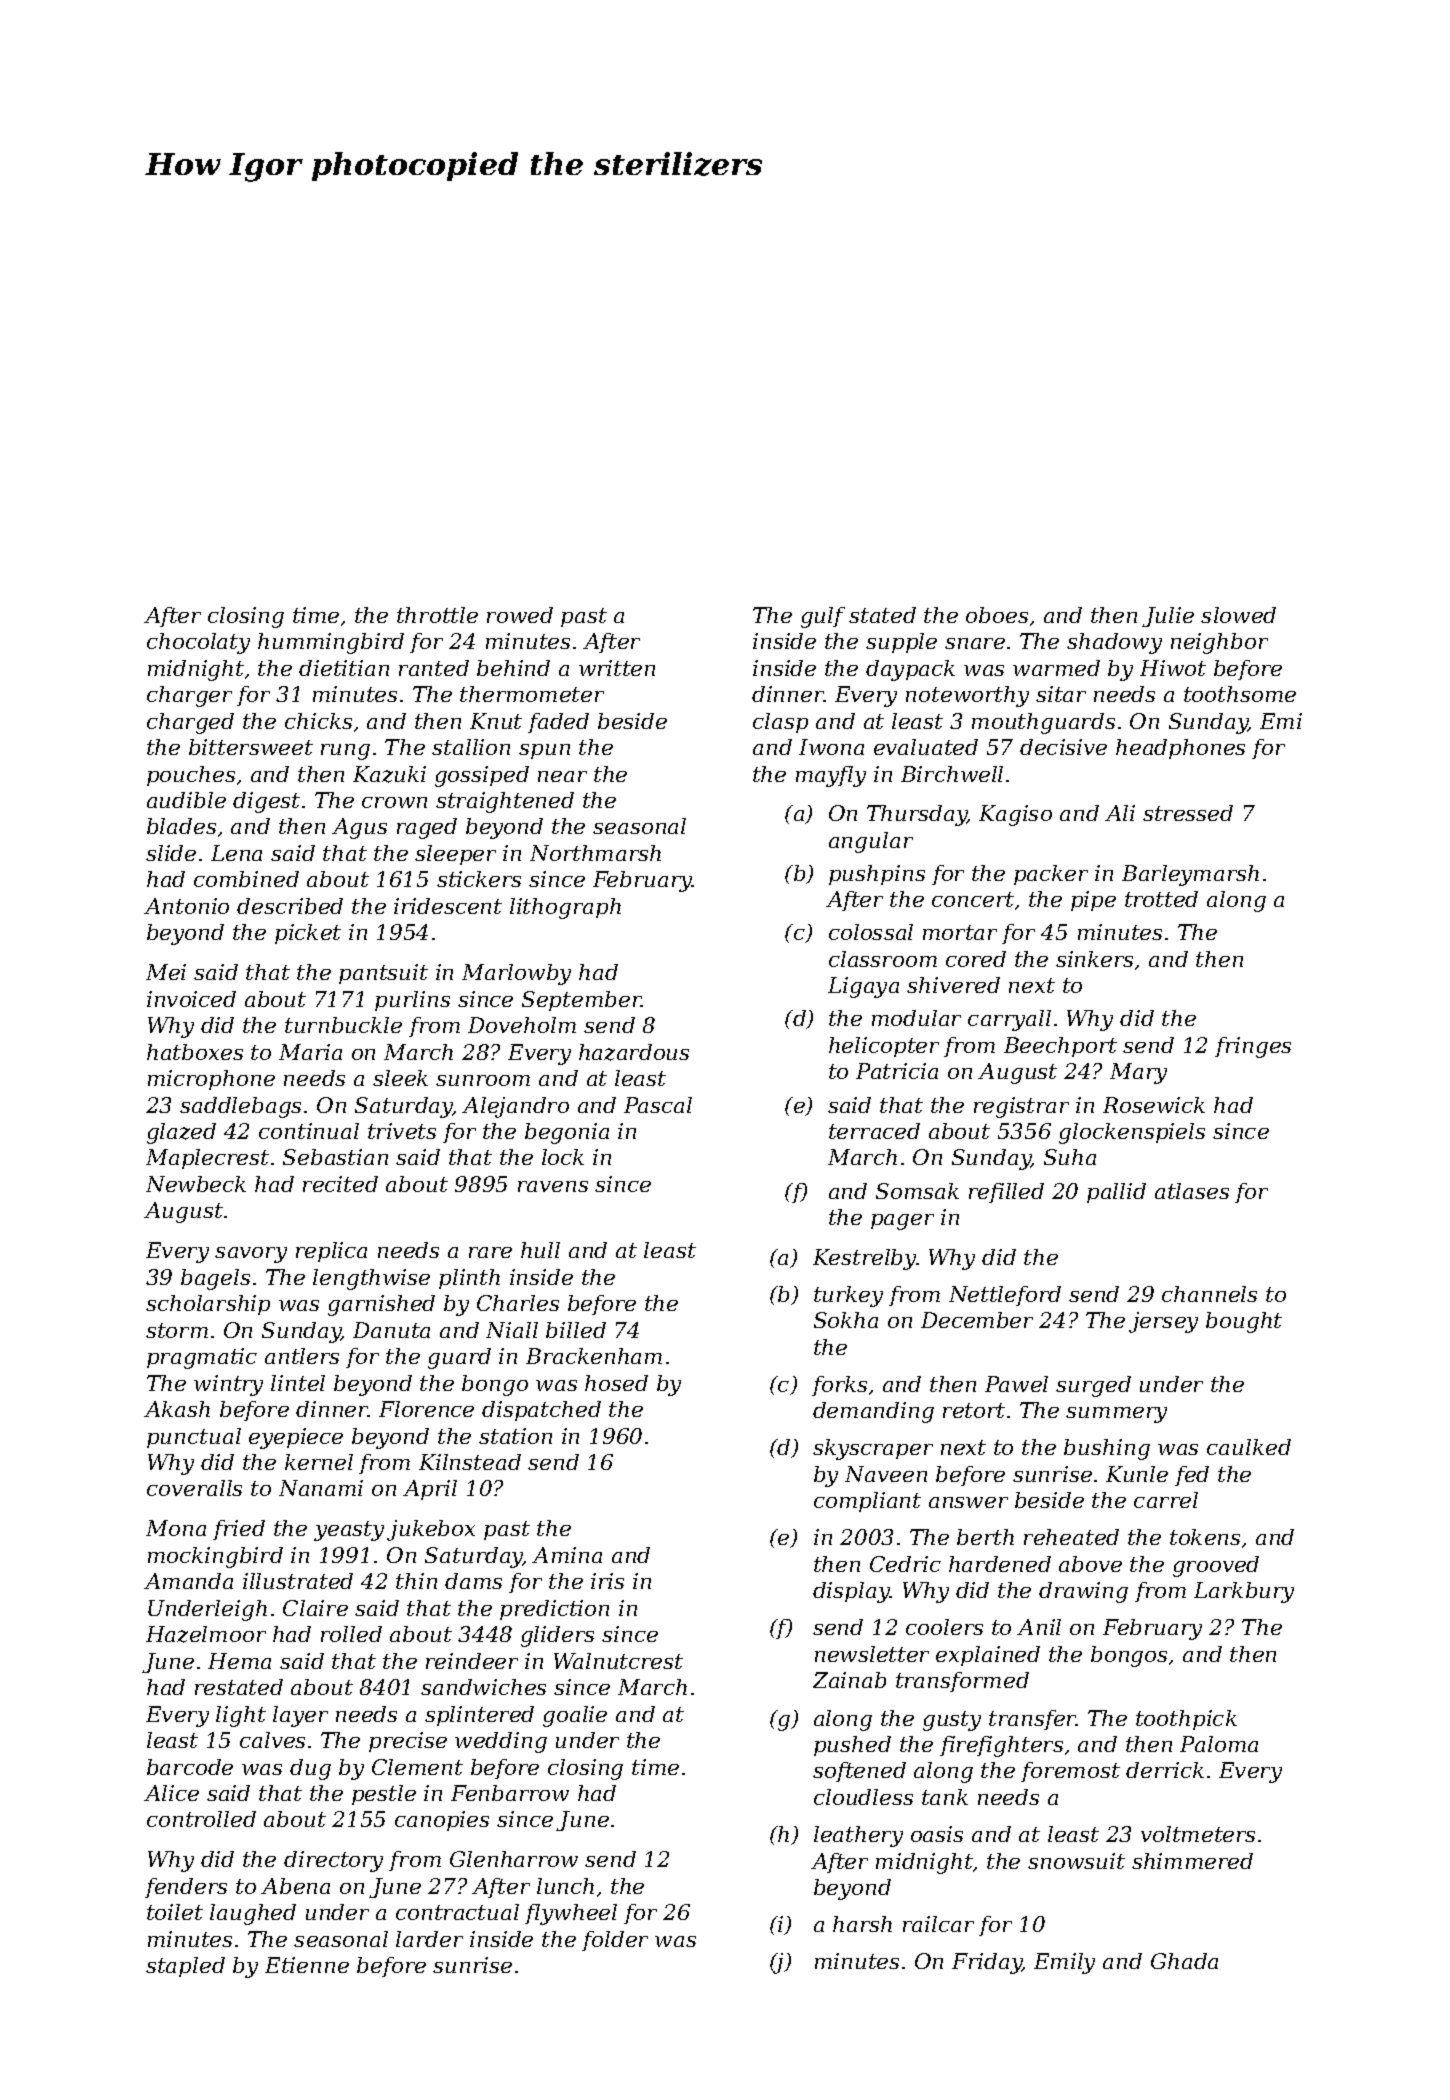 The width and height of the image is (1450, 2100). I want to click on stapled, so click(185, 1967).
